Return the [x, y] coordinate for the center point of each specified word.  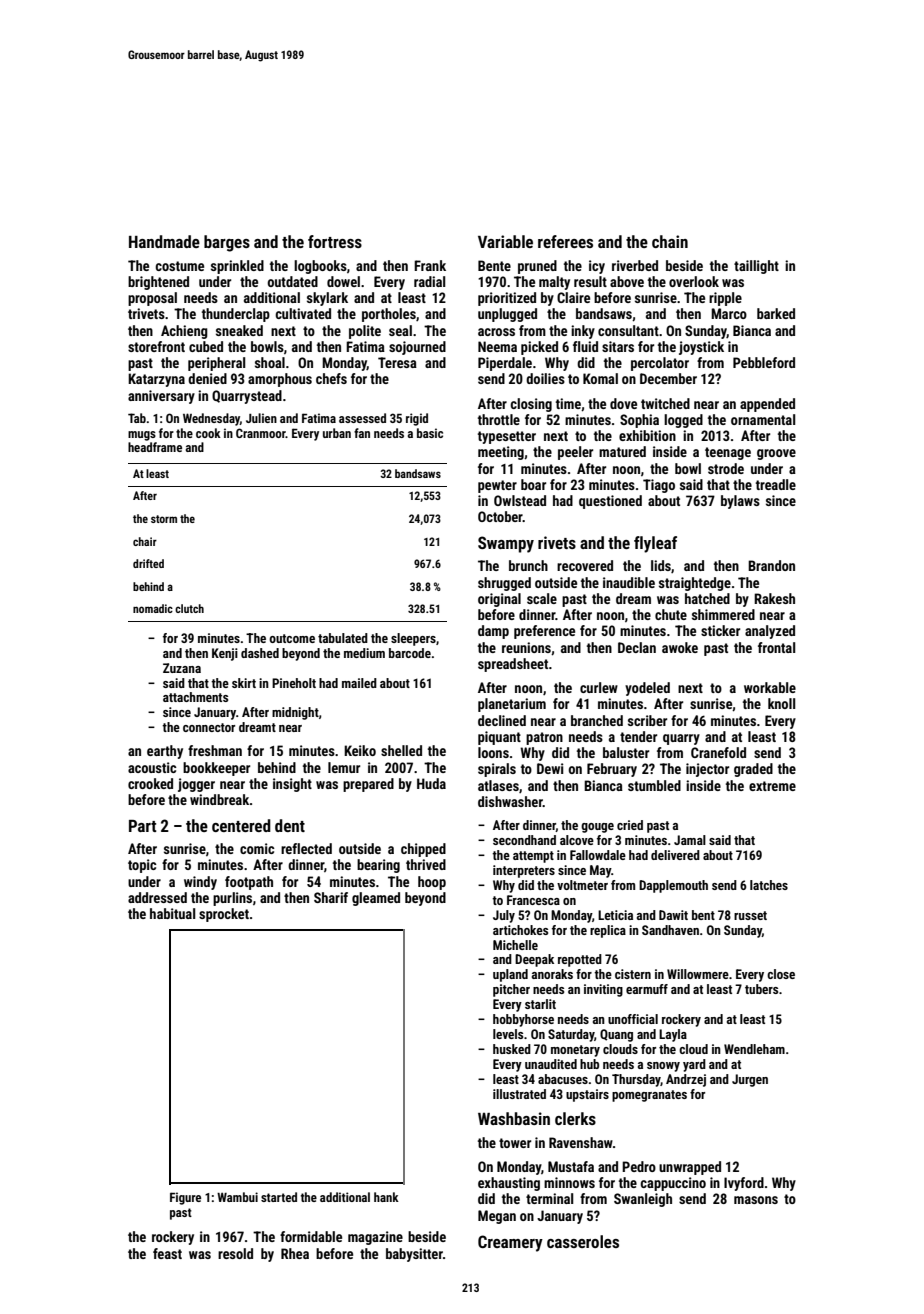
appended [767, 405]
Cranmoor [261, 433]
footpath [249, 883]
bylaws [740, 502]
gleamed [376, 899]
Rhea [295, 1253]
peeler [575, 453]
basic [430, 433]
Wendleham [754, 1049]
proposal [152, 299]
